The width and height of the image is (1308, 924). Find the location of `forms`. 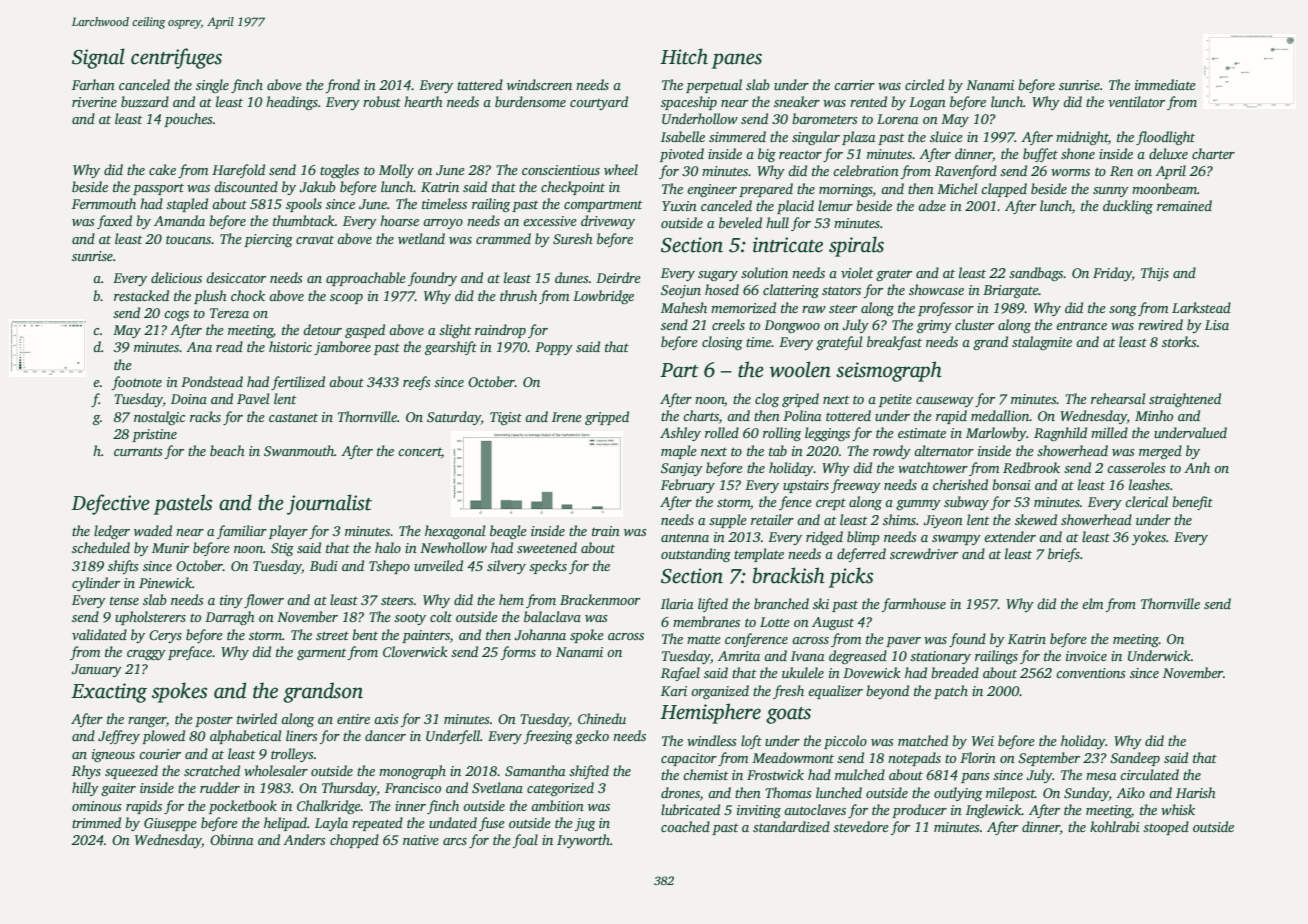

forms is located at coordinates (518, 653).
